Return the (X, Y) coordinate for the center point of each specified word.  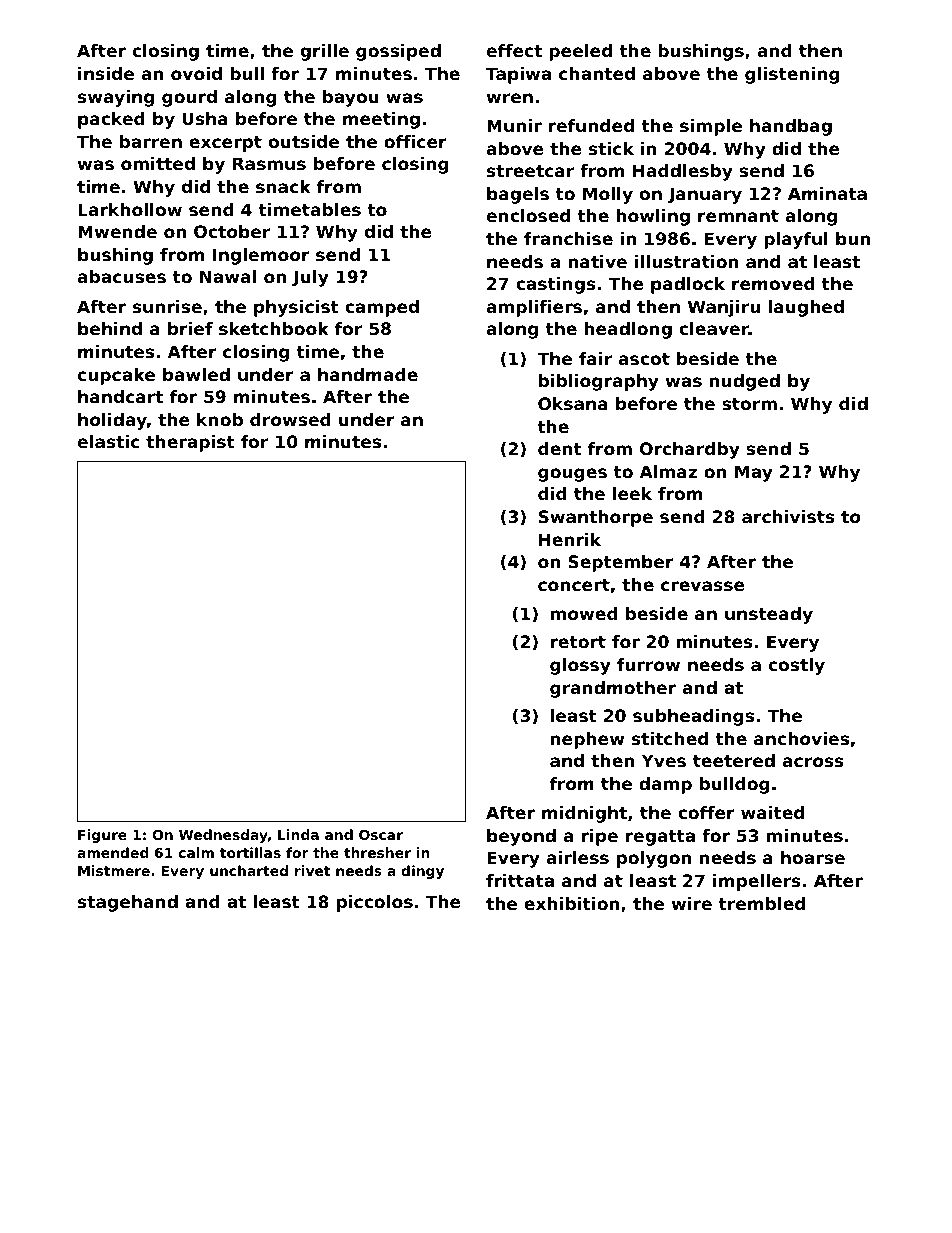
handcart (120, 396)
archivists (788, 516)
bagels (518, 195)
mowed (584, 613)
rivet (312, 870)
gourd (189, 98)
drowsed (290, 419)
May (754, 473)
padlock (688, 285)
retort (578, 642)
